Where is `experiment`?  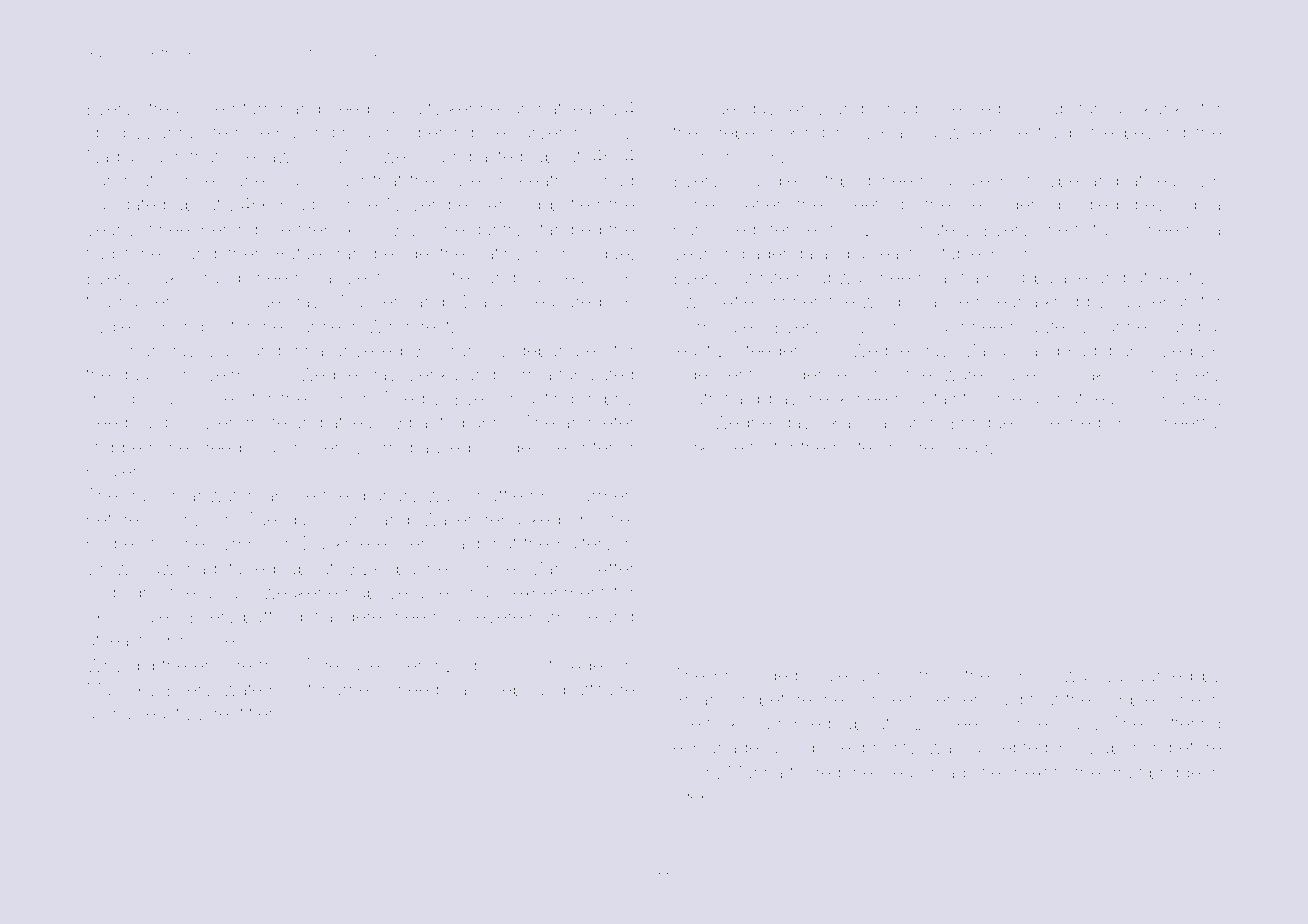 experiment is located at coordinates (559, 594).
